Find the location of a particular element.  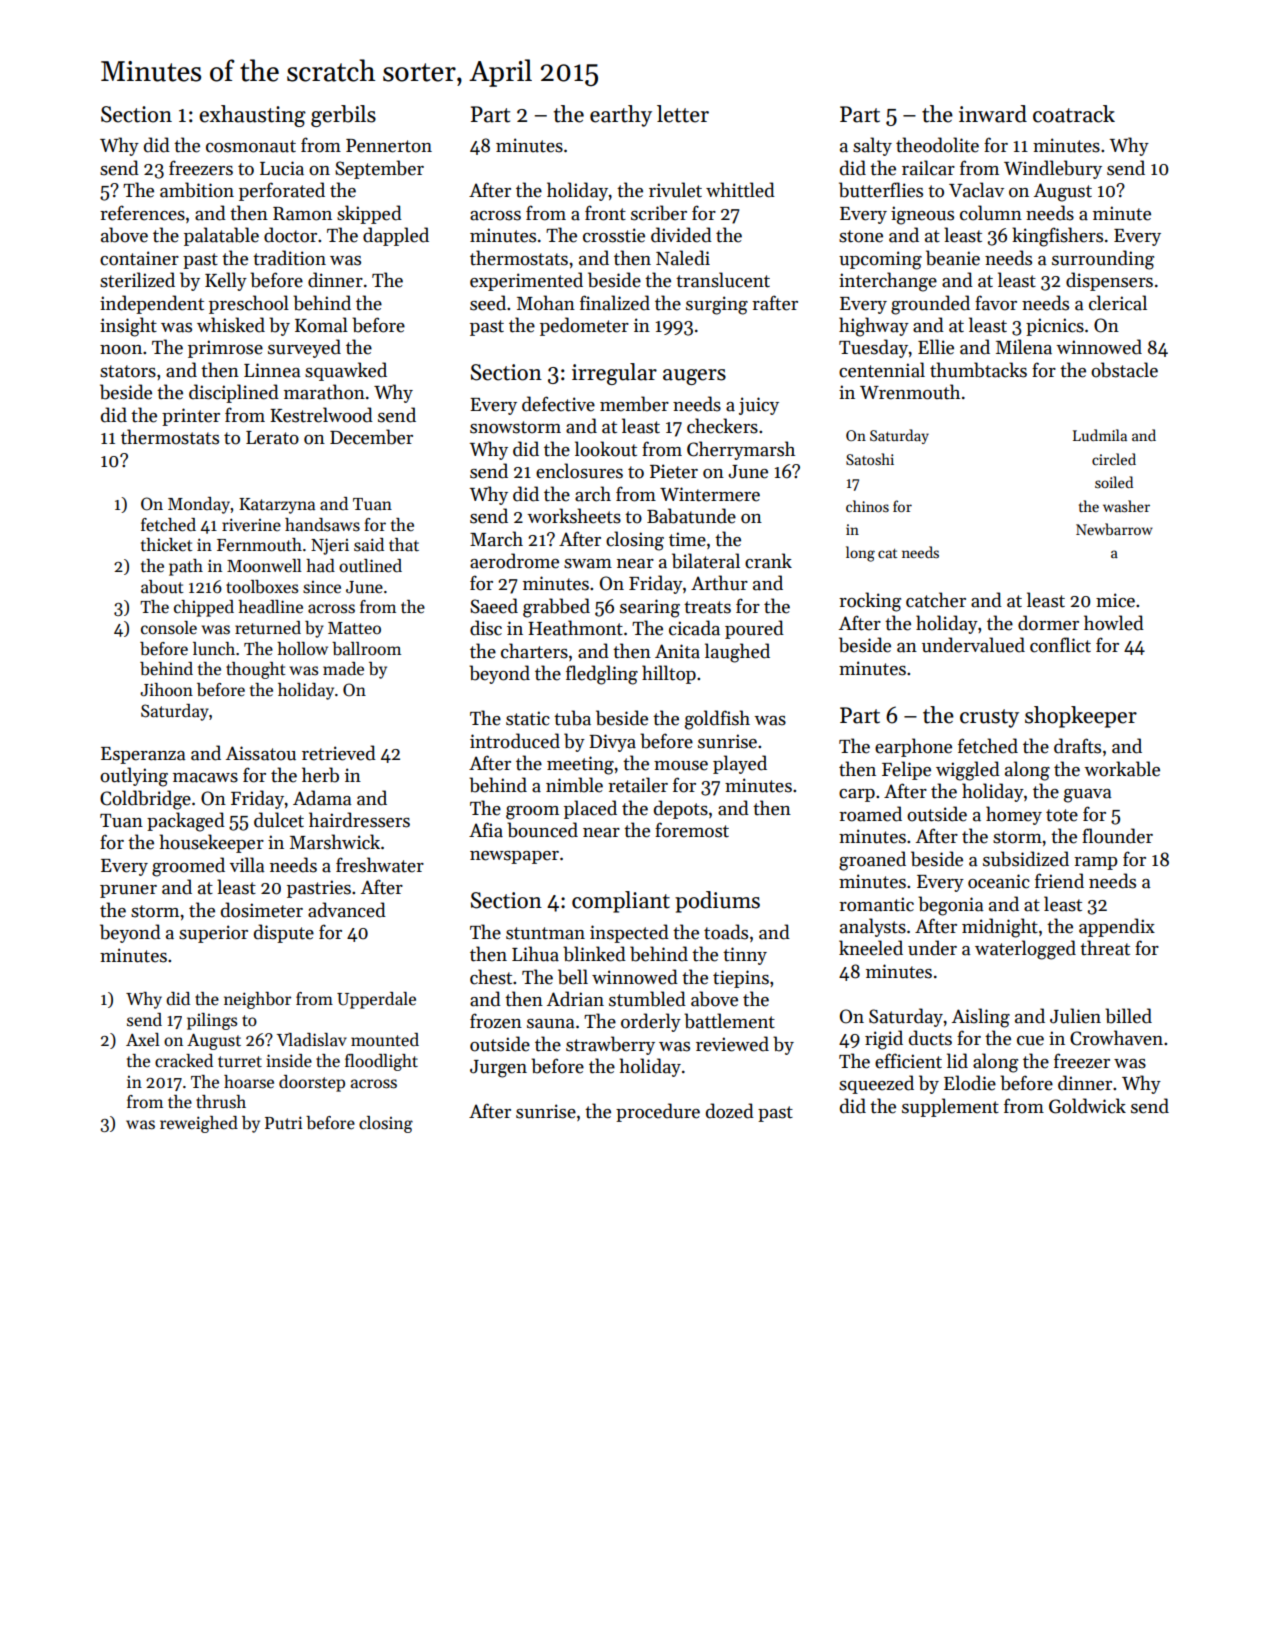

dozed is located at coordinates (730, 1111).
